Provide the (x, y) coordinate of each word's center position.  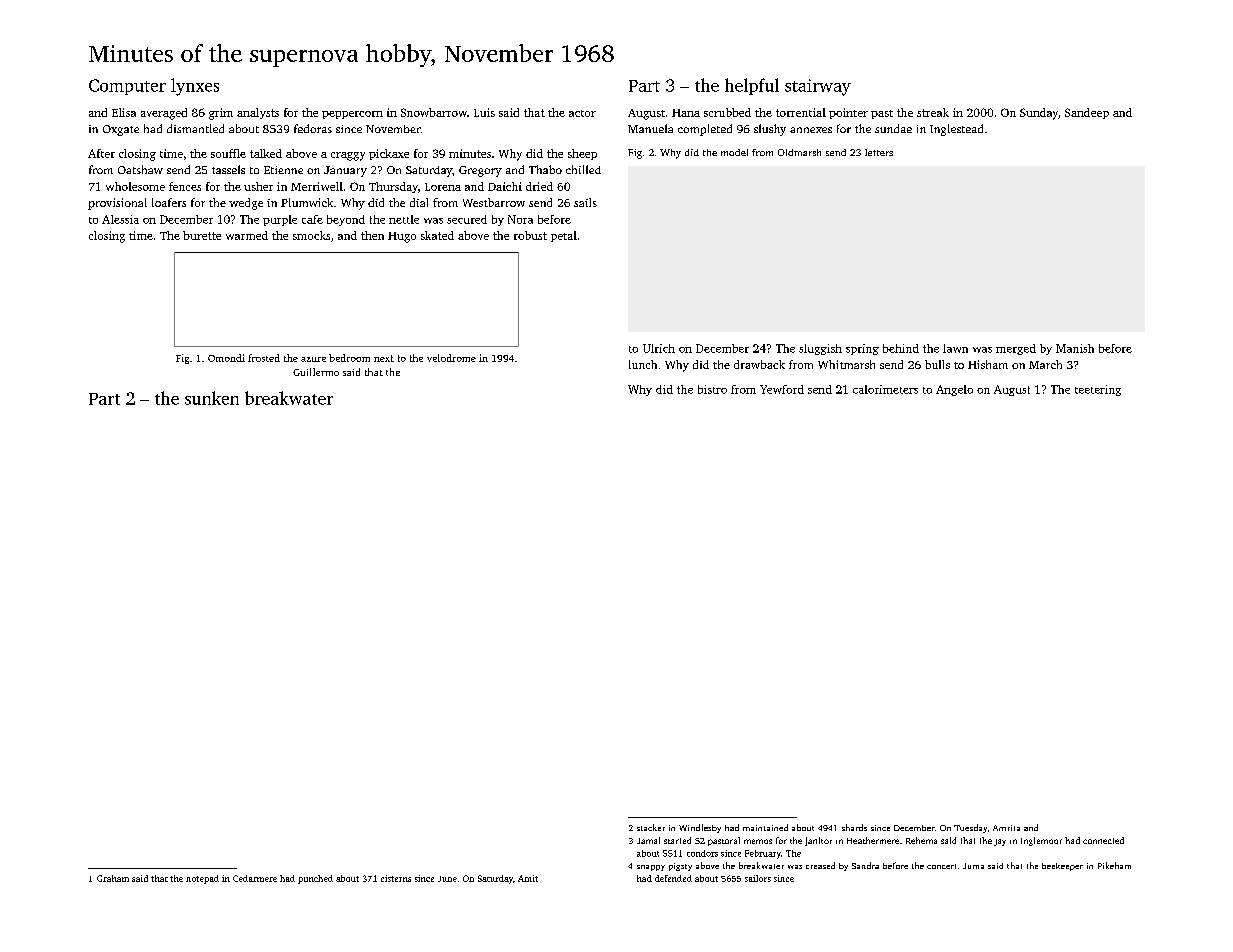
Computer (127, 87)
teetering (1098, 390)
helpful (752, 86)
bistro (712, 389)
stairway (818, 87)
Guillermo (316, 372)
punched (315, 879)
